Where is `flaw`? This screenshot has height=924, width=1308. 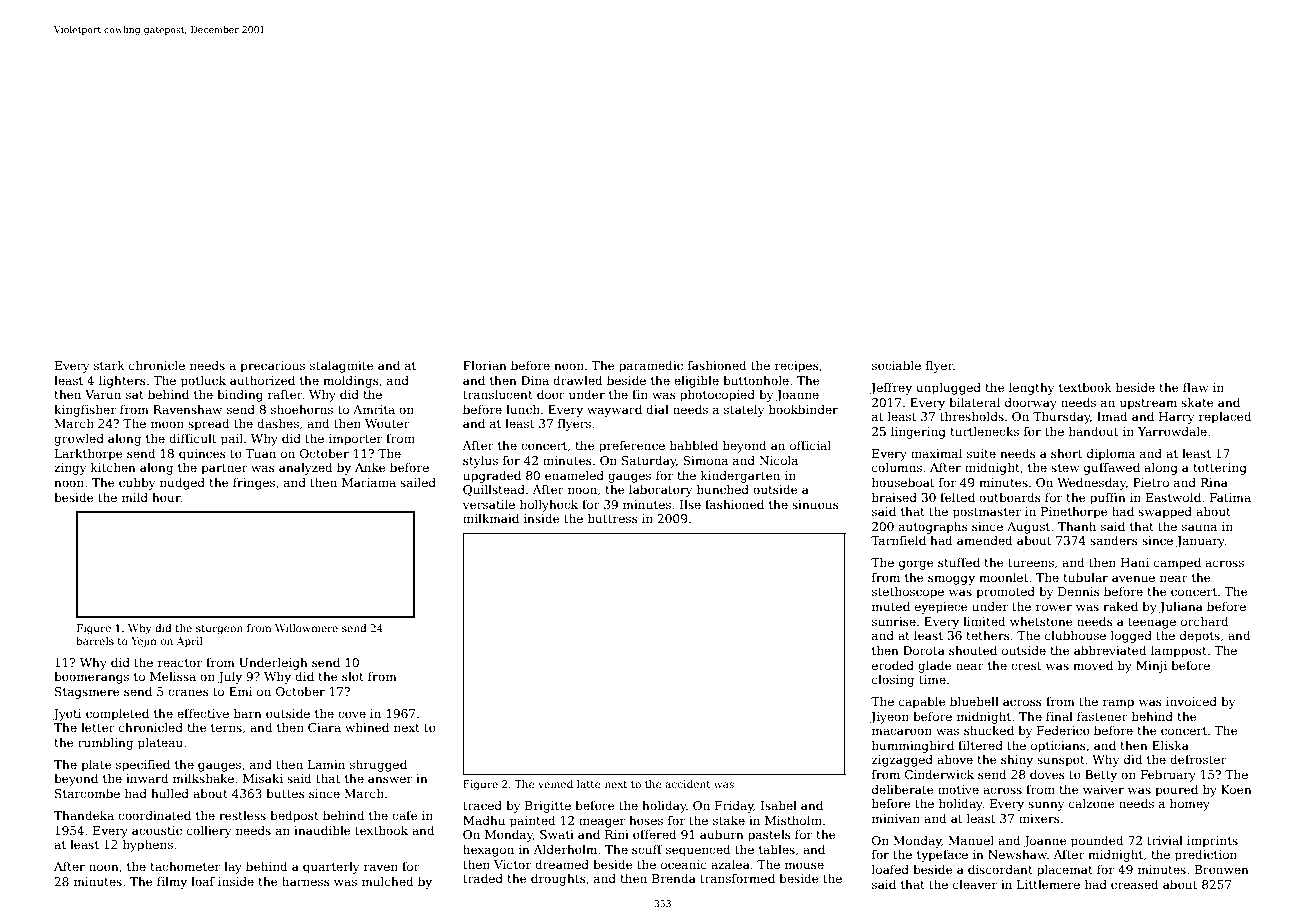 flaw is located at coordinates (1195, 387).
